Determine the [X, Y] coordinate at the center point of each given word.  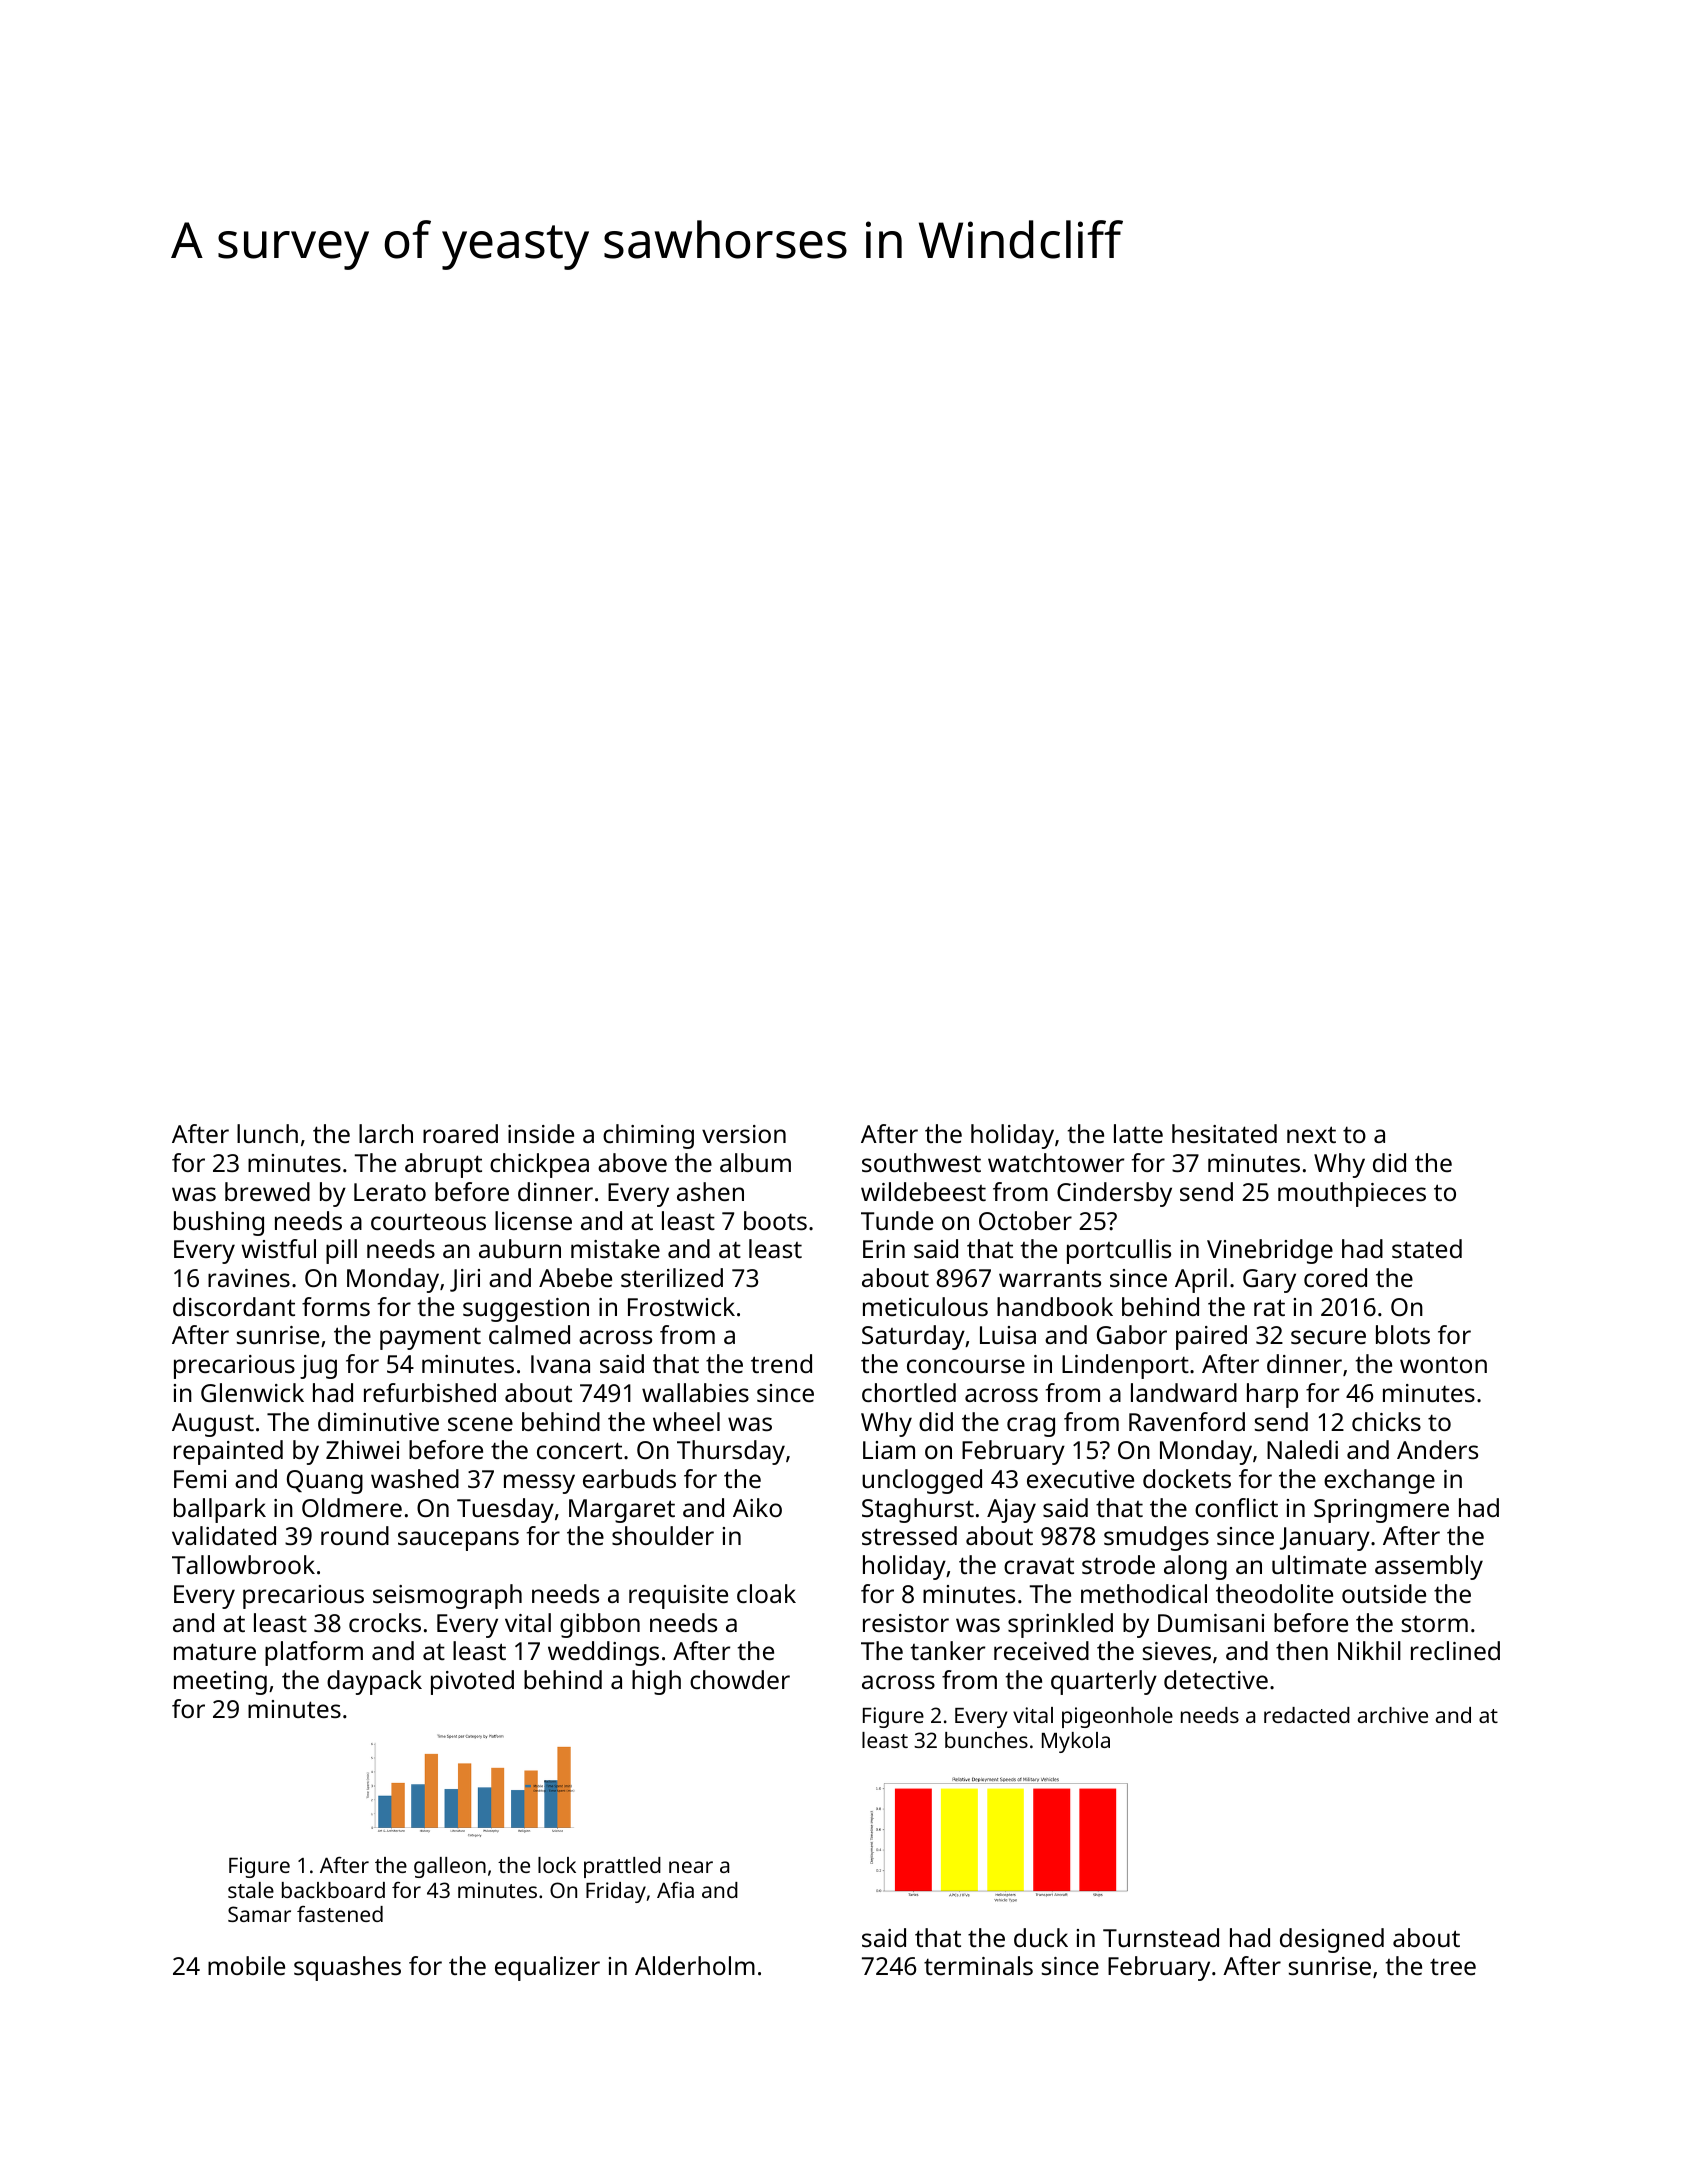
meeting [220, 1683]
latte [1138, 1133]
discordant [234, 1306]
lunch [267, 1133]
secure [1328, 1337]
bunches [986, 1740]
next [1311, 1134]
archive [1393, 1715]
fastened [340, 1914]
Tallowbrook [243, 1564]
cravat [1039, 1565]
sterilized [672, 1277]
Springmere [1381, 1511]
